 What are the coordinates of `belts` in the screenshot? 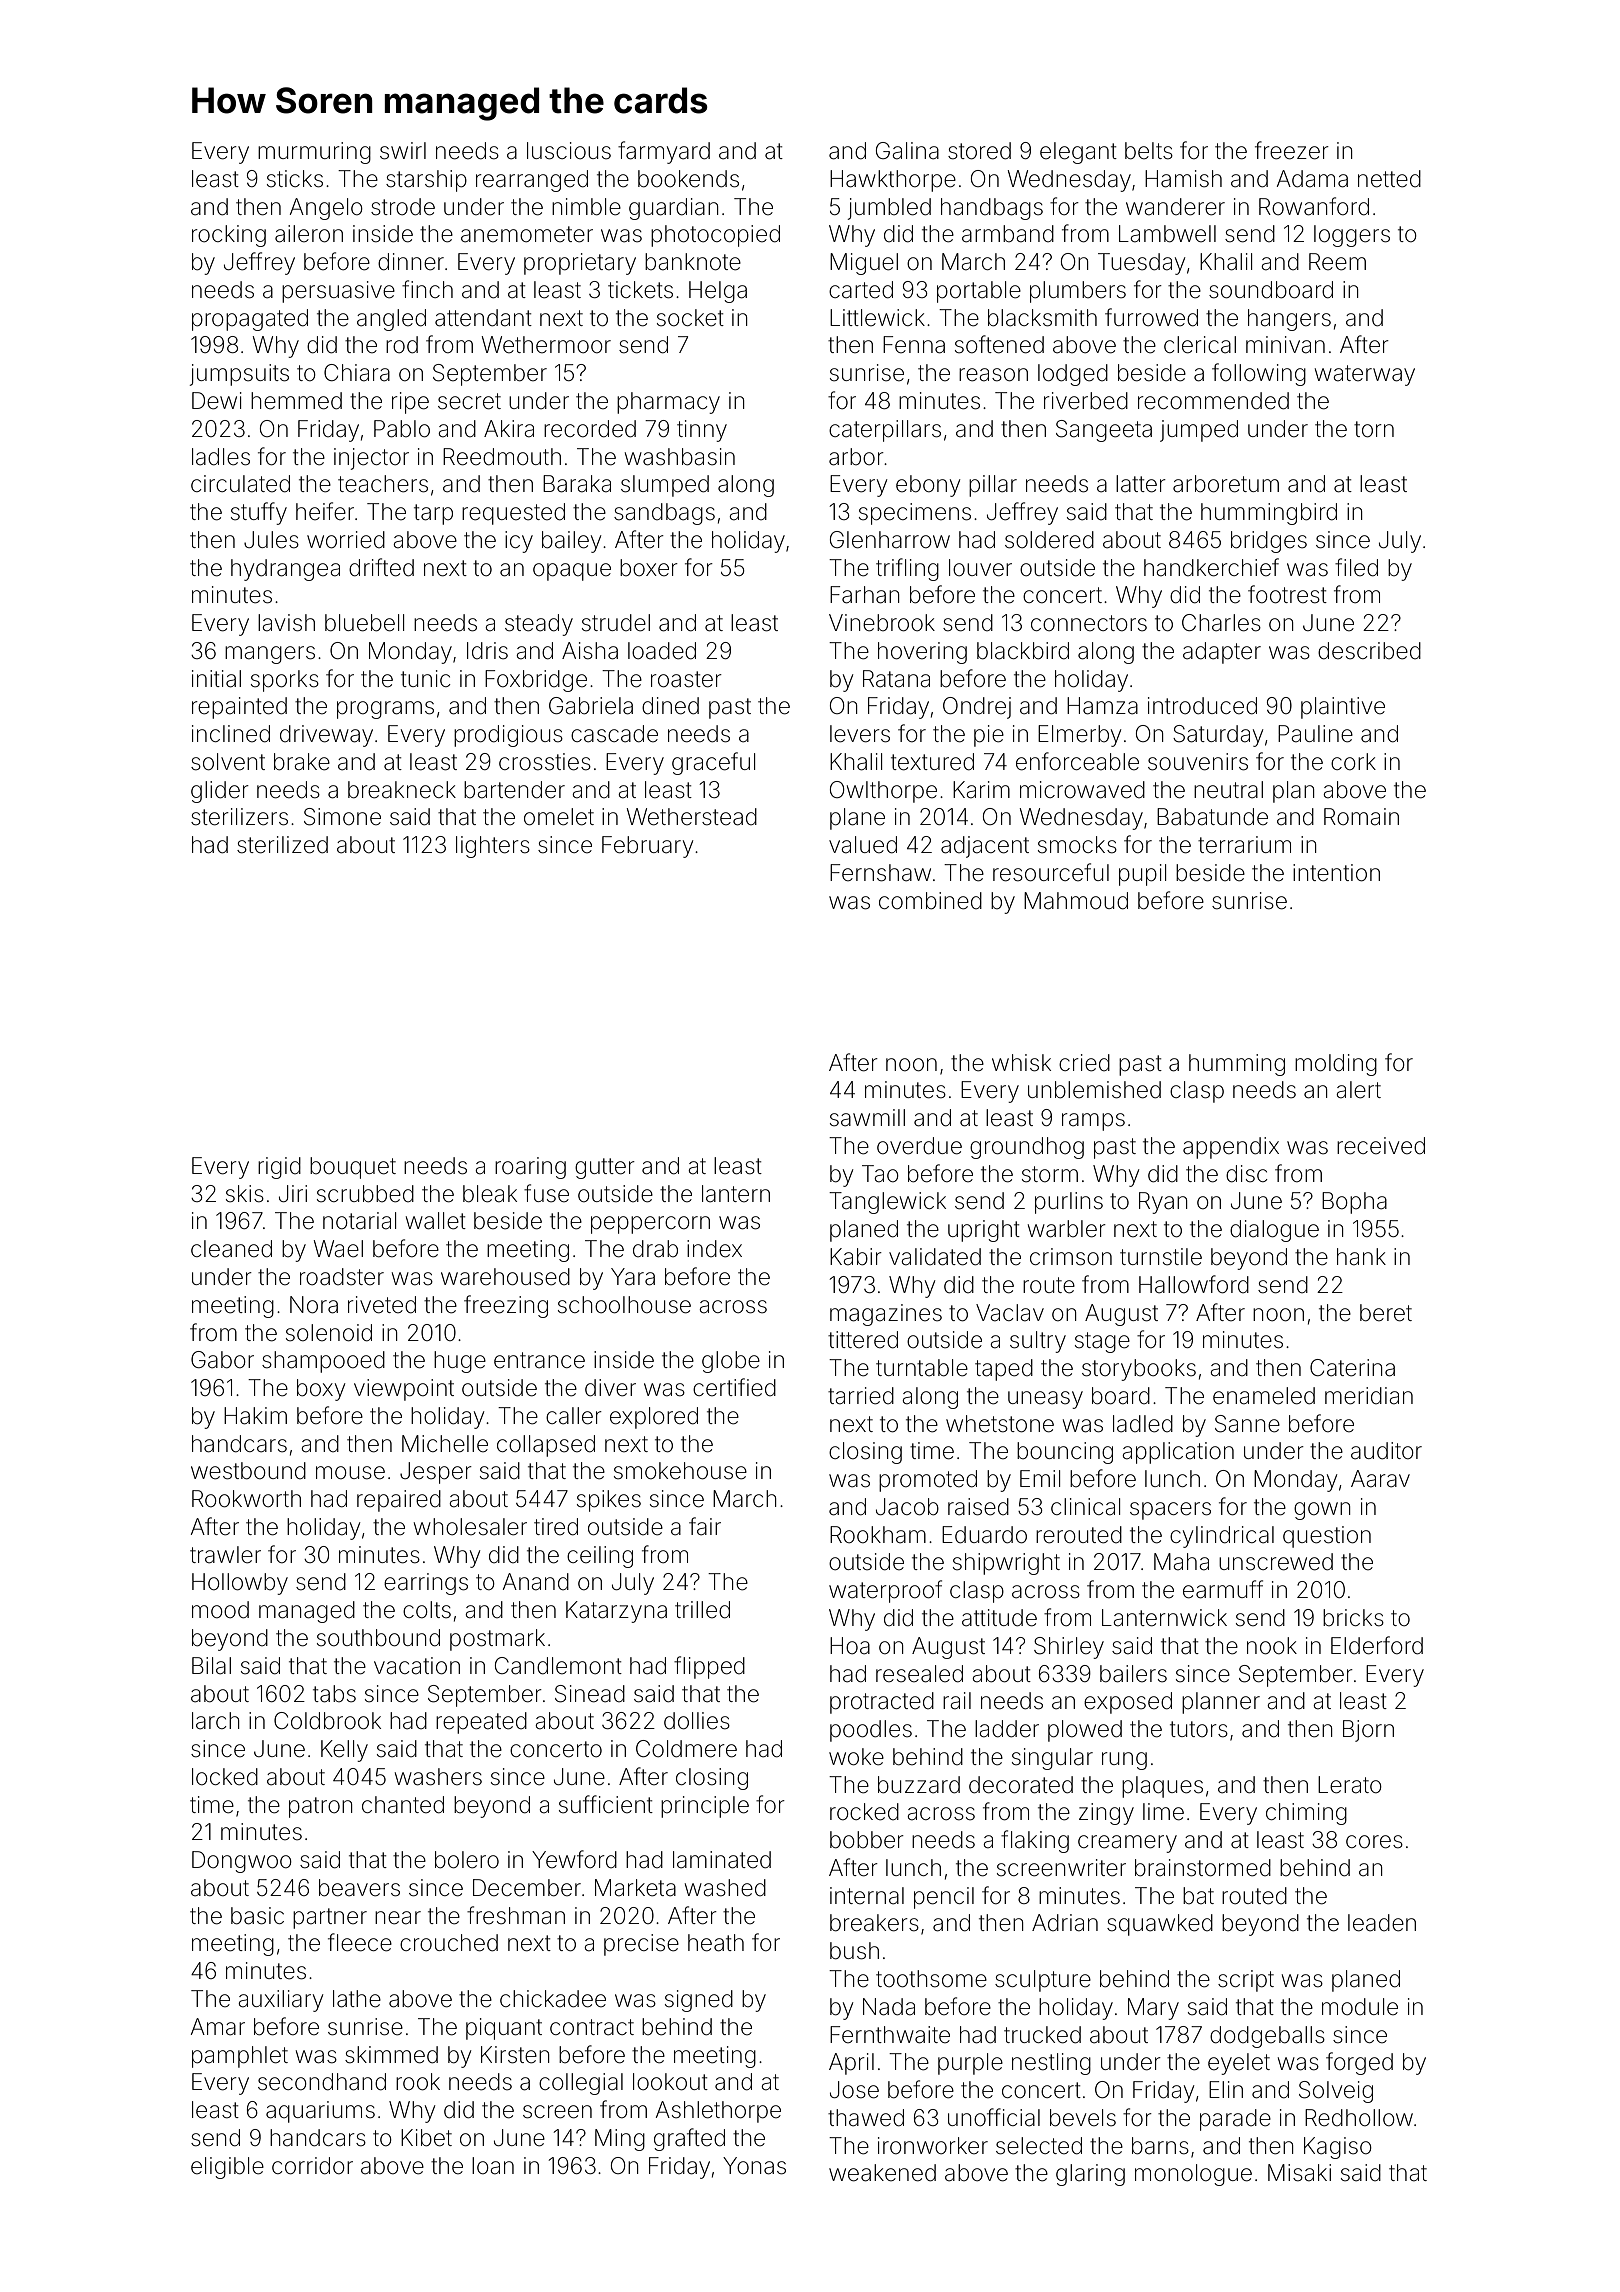 It's located at (1149, 151).
